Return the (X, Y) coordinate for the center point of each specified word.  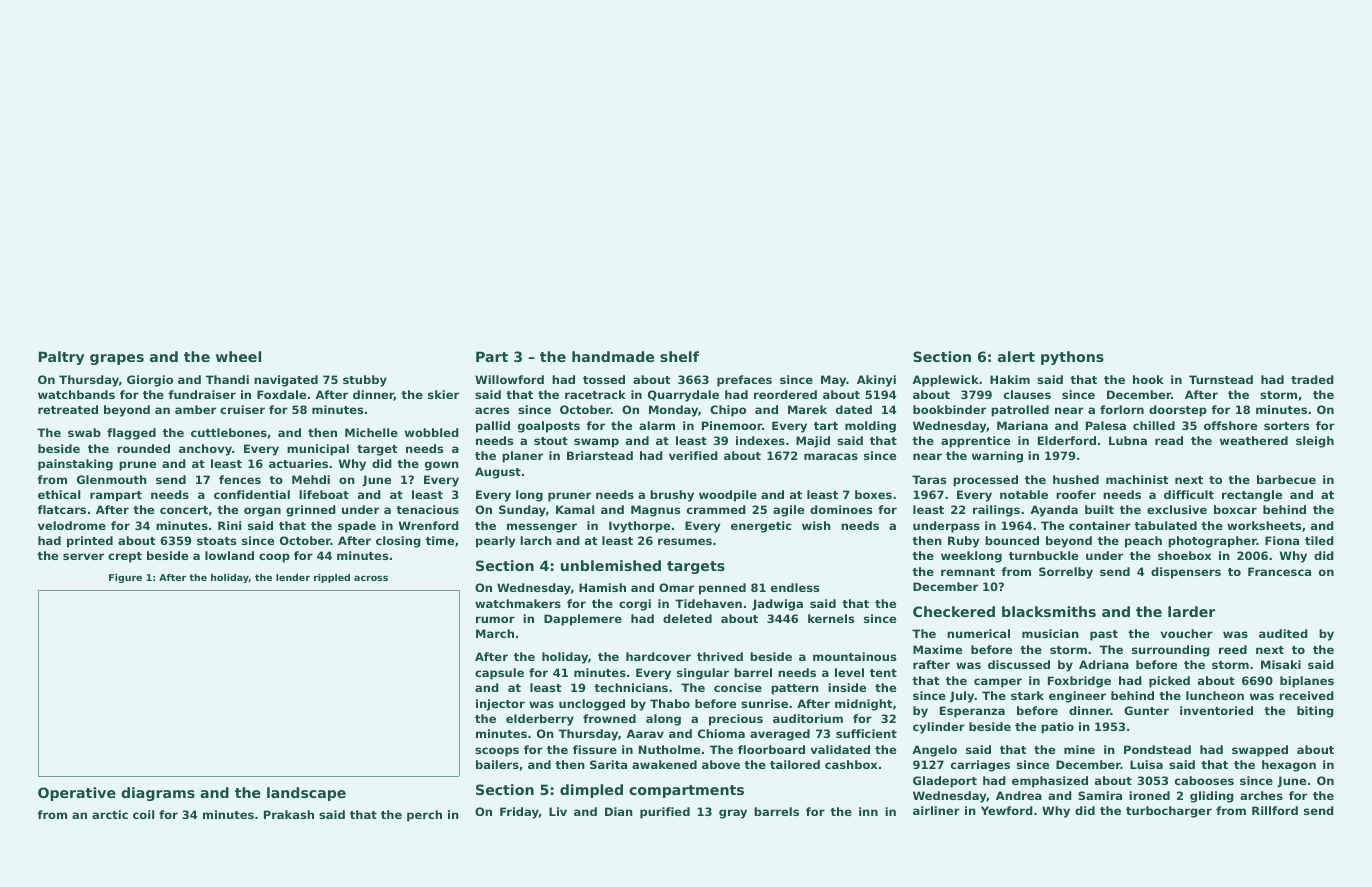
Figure (125, 578)
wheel (238, 356)
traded (1312, 379)
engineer (1077, 697)
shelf (679, 356)
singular (703, 674)
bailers (497, 764)
